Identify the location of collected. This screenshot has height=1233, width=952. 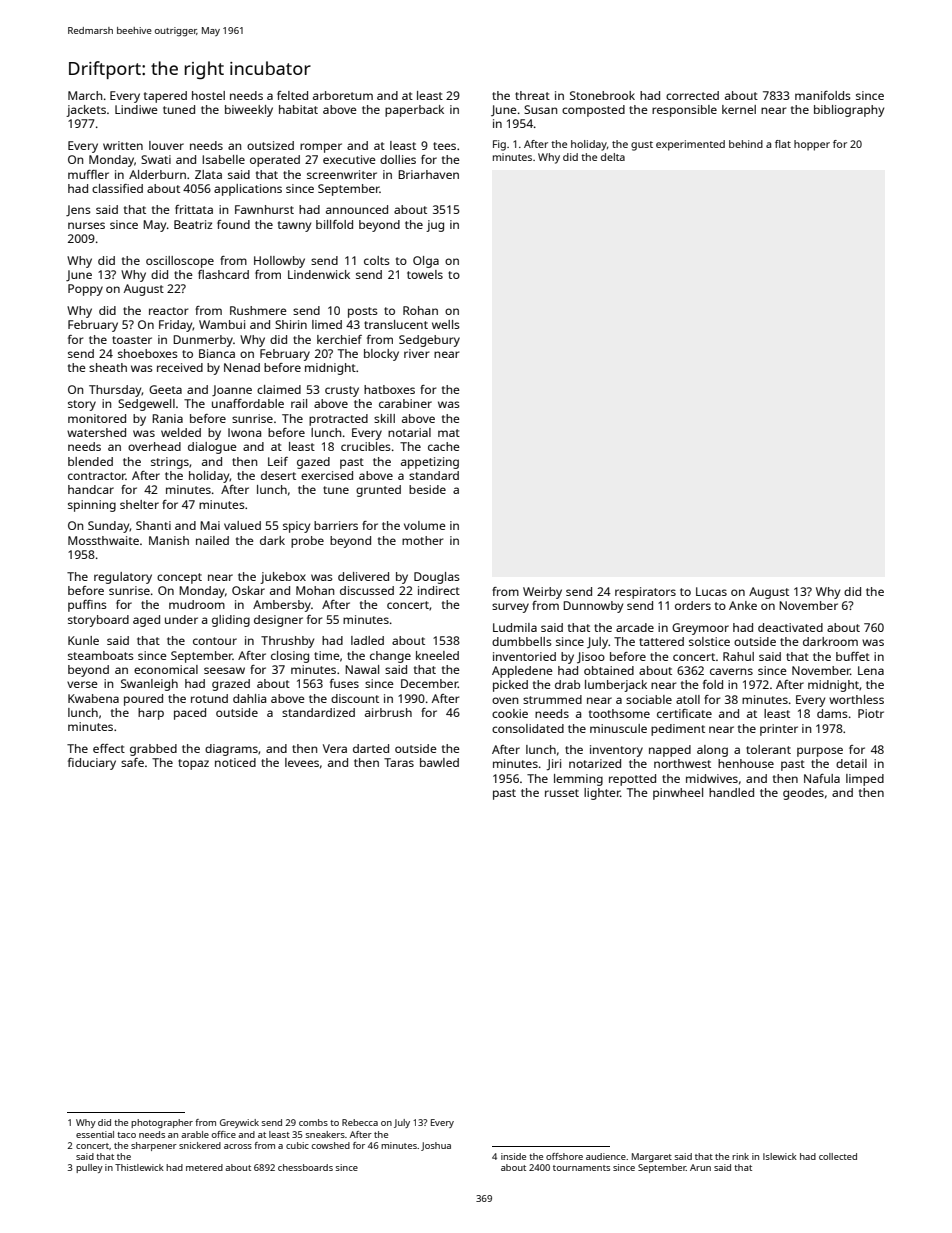
(838, 1156).
